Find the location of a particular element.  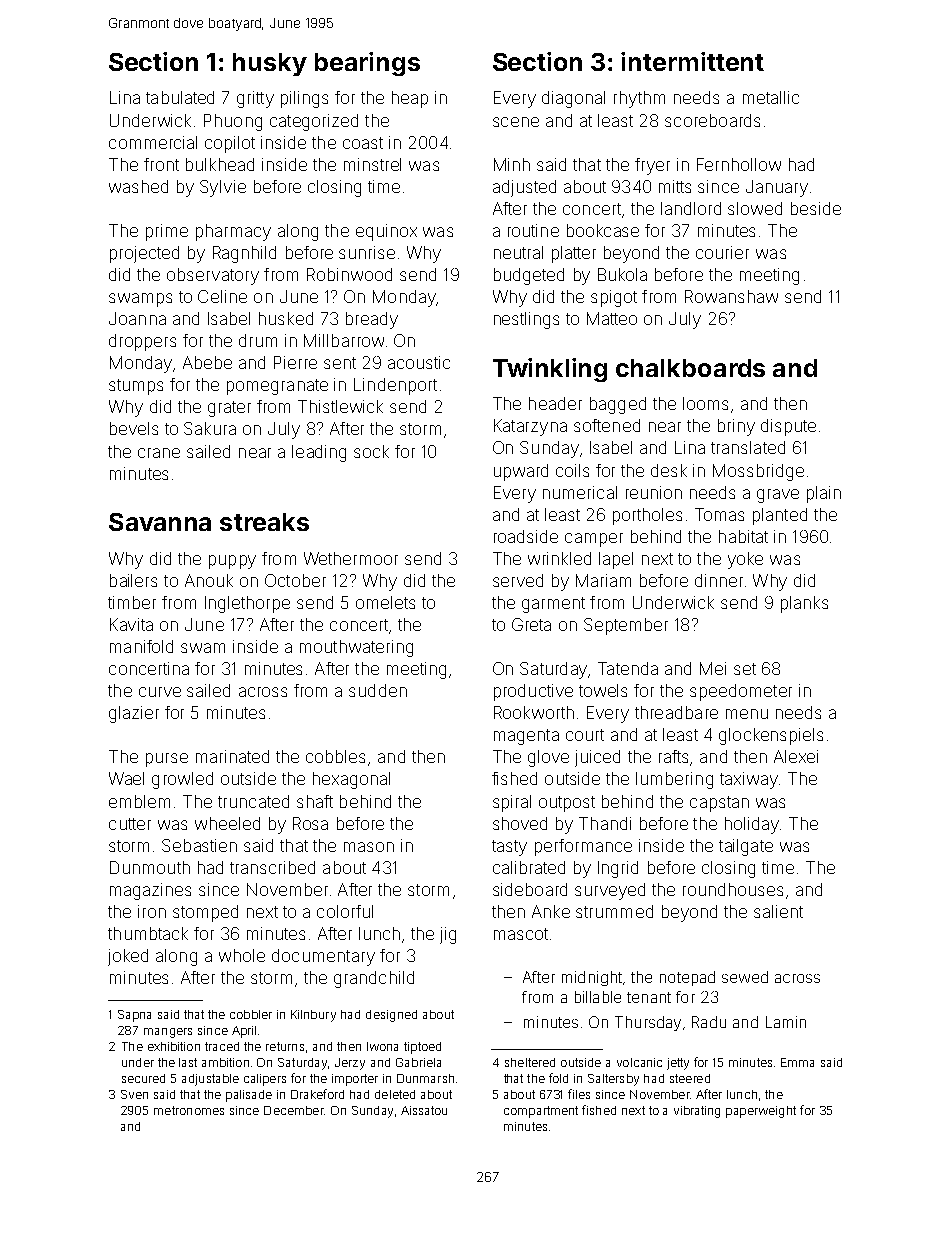

bailers is located at coordinates (133, 580).
